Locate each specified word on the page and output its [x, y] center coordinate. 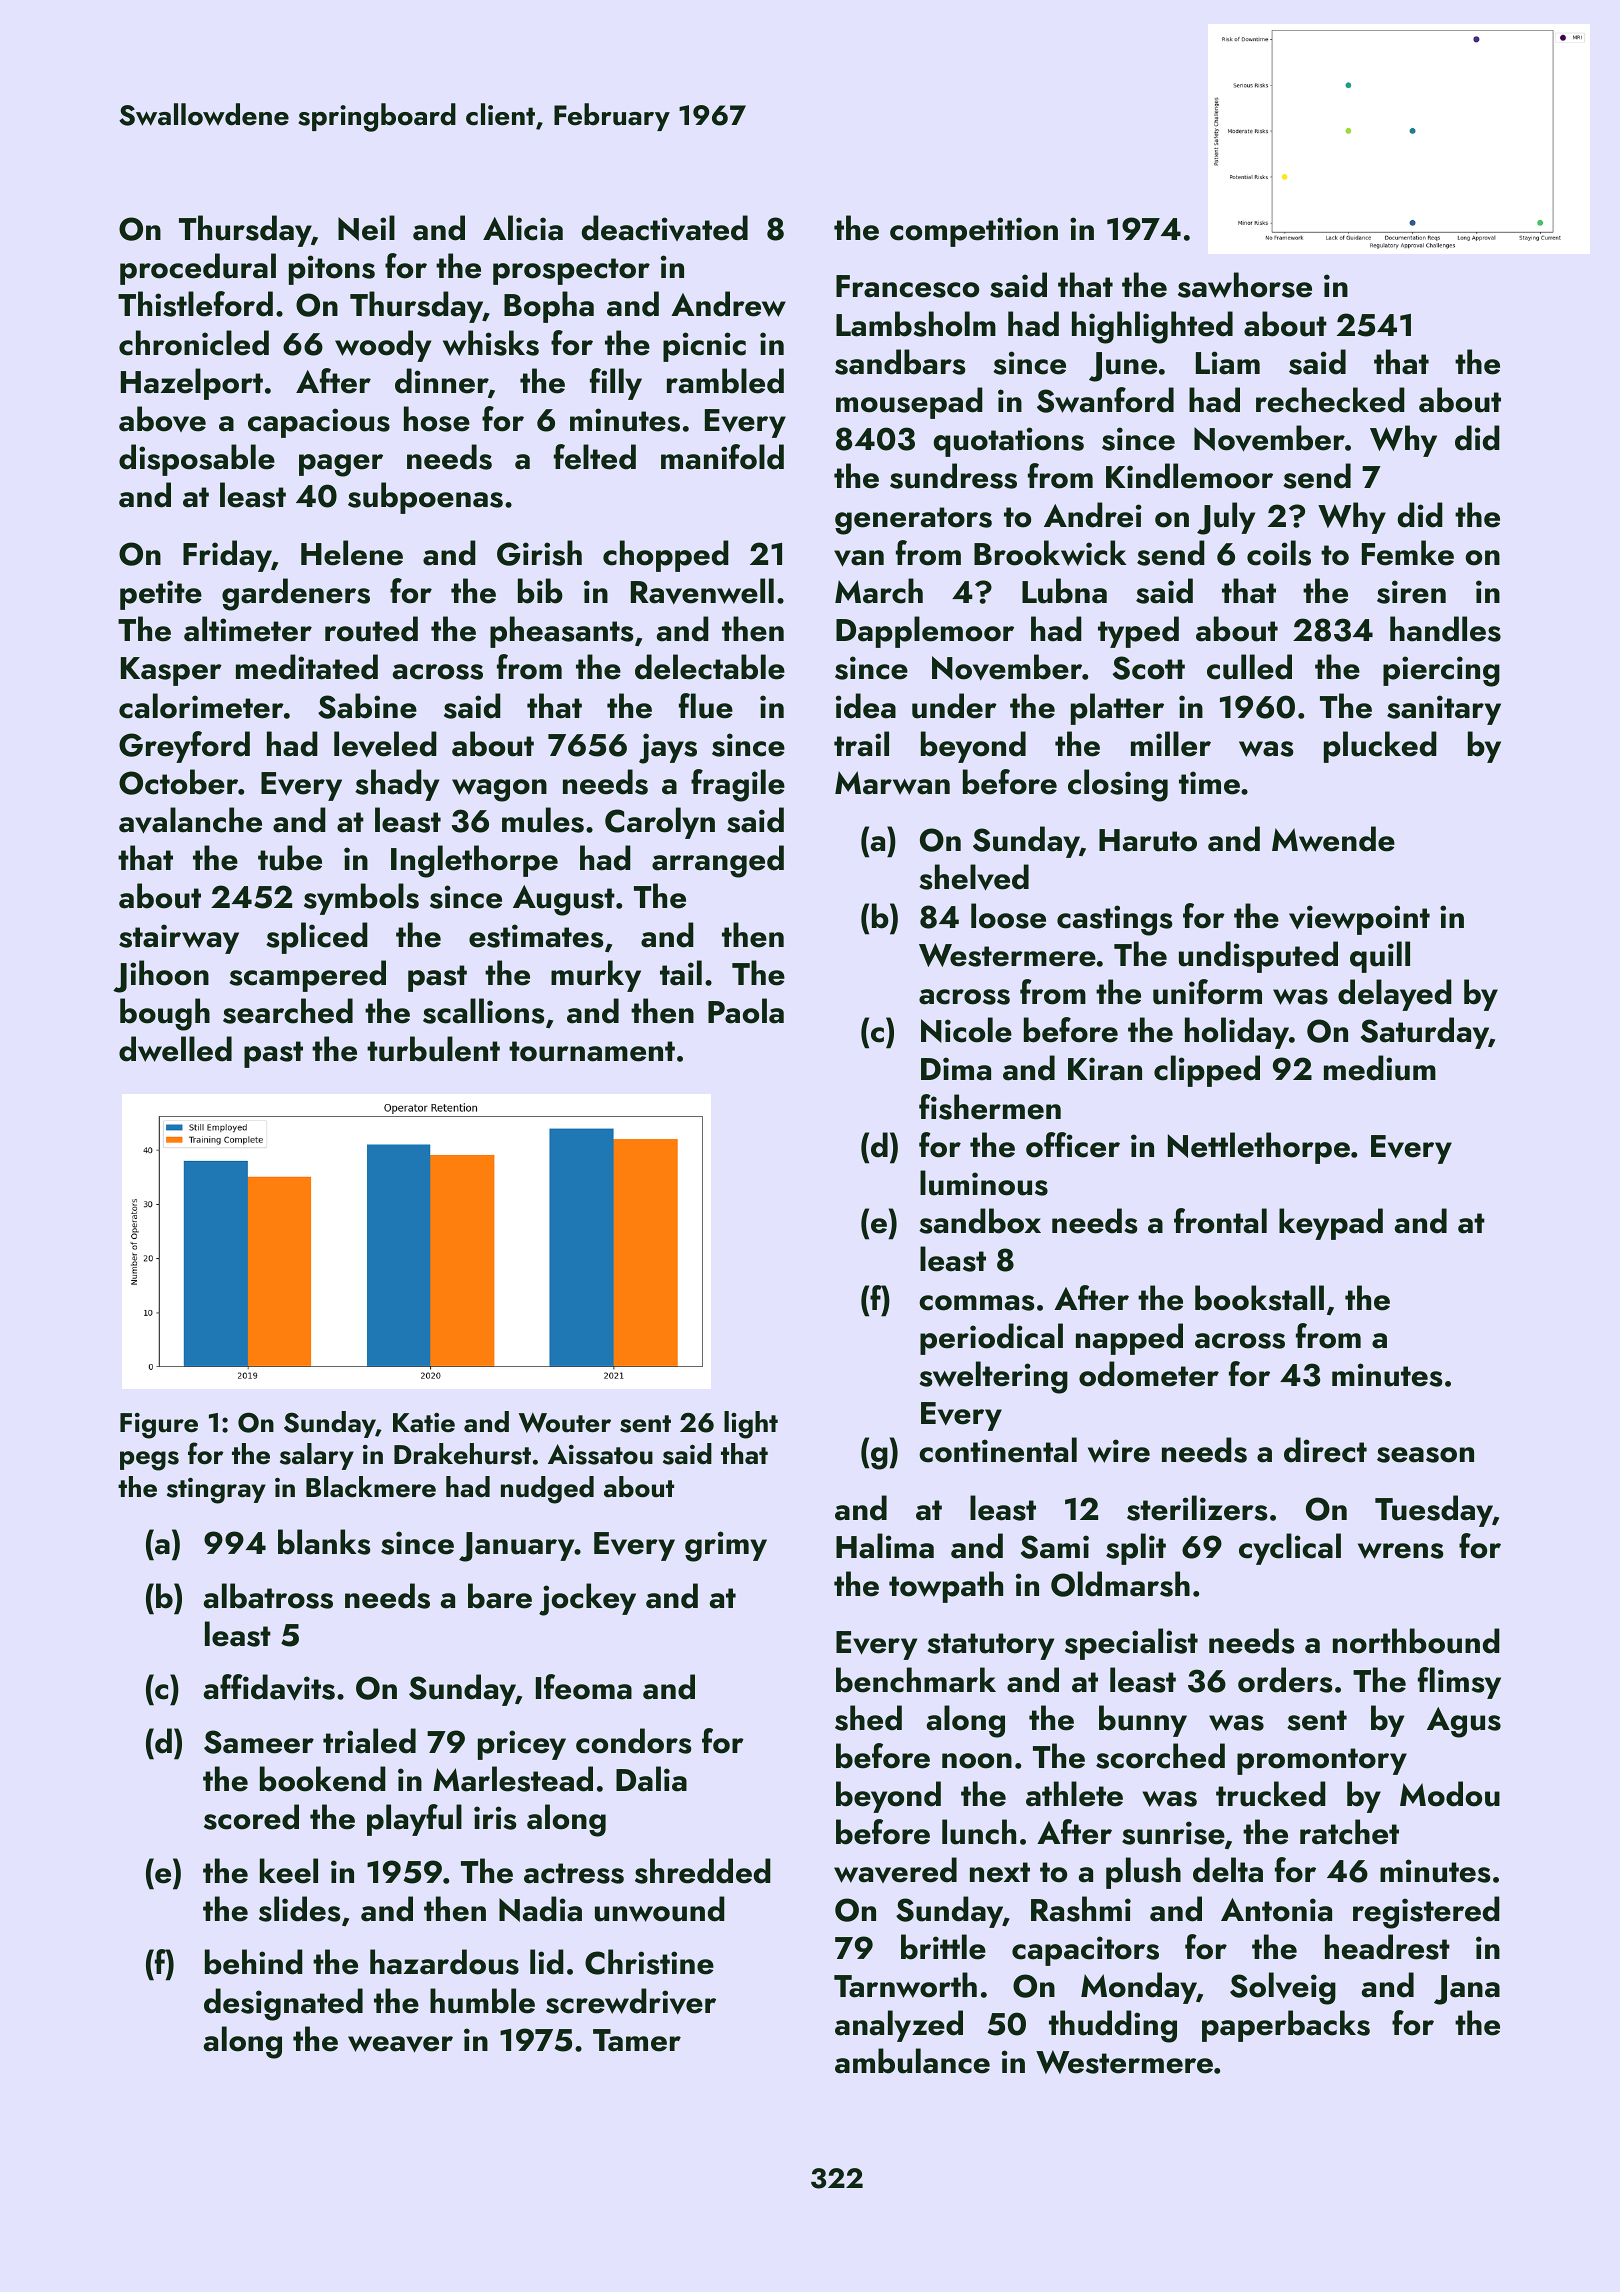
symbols [361, 899]
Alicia [523, 228]
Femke [1408, 553]
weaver [400, 2044]
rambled [725, 381]
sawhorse [1245, 285]
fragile [738, 785]
